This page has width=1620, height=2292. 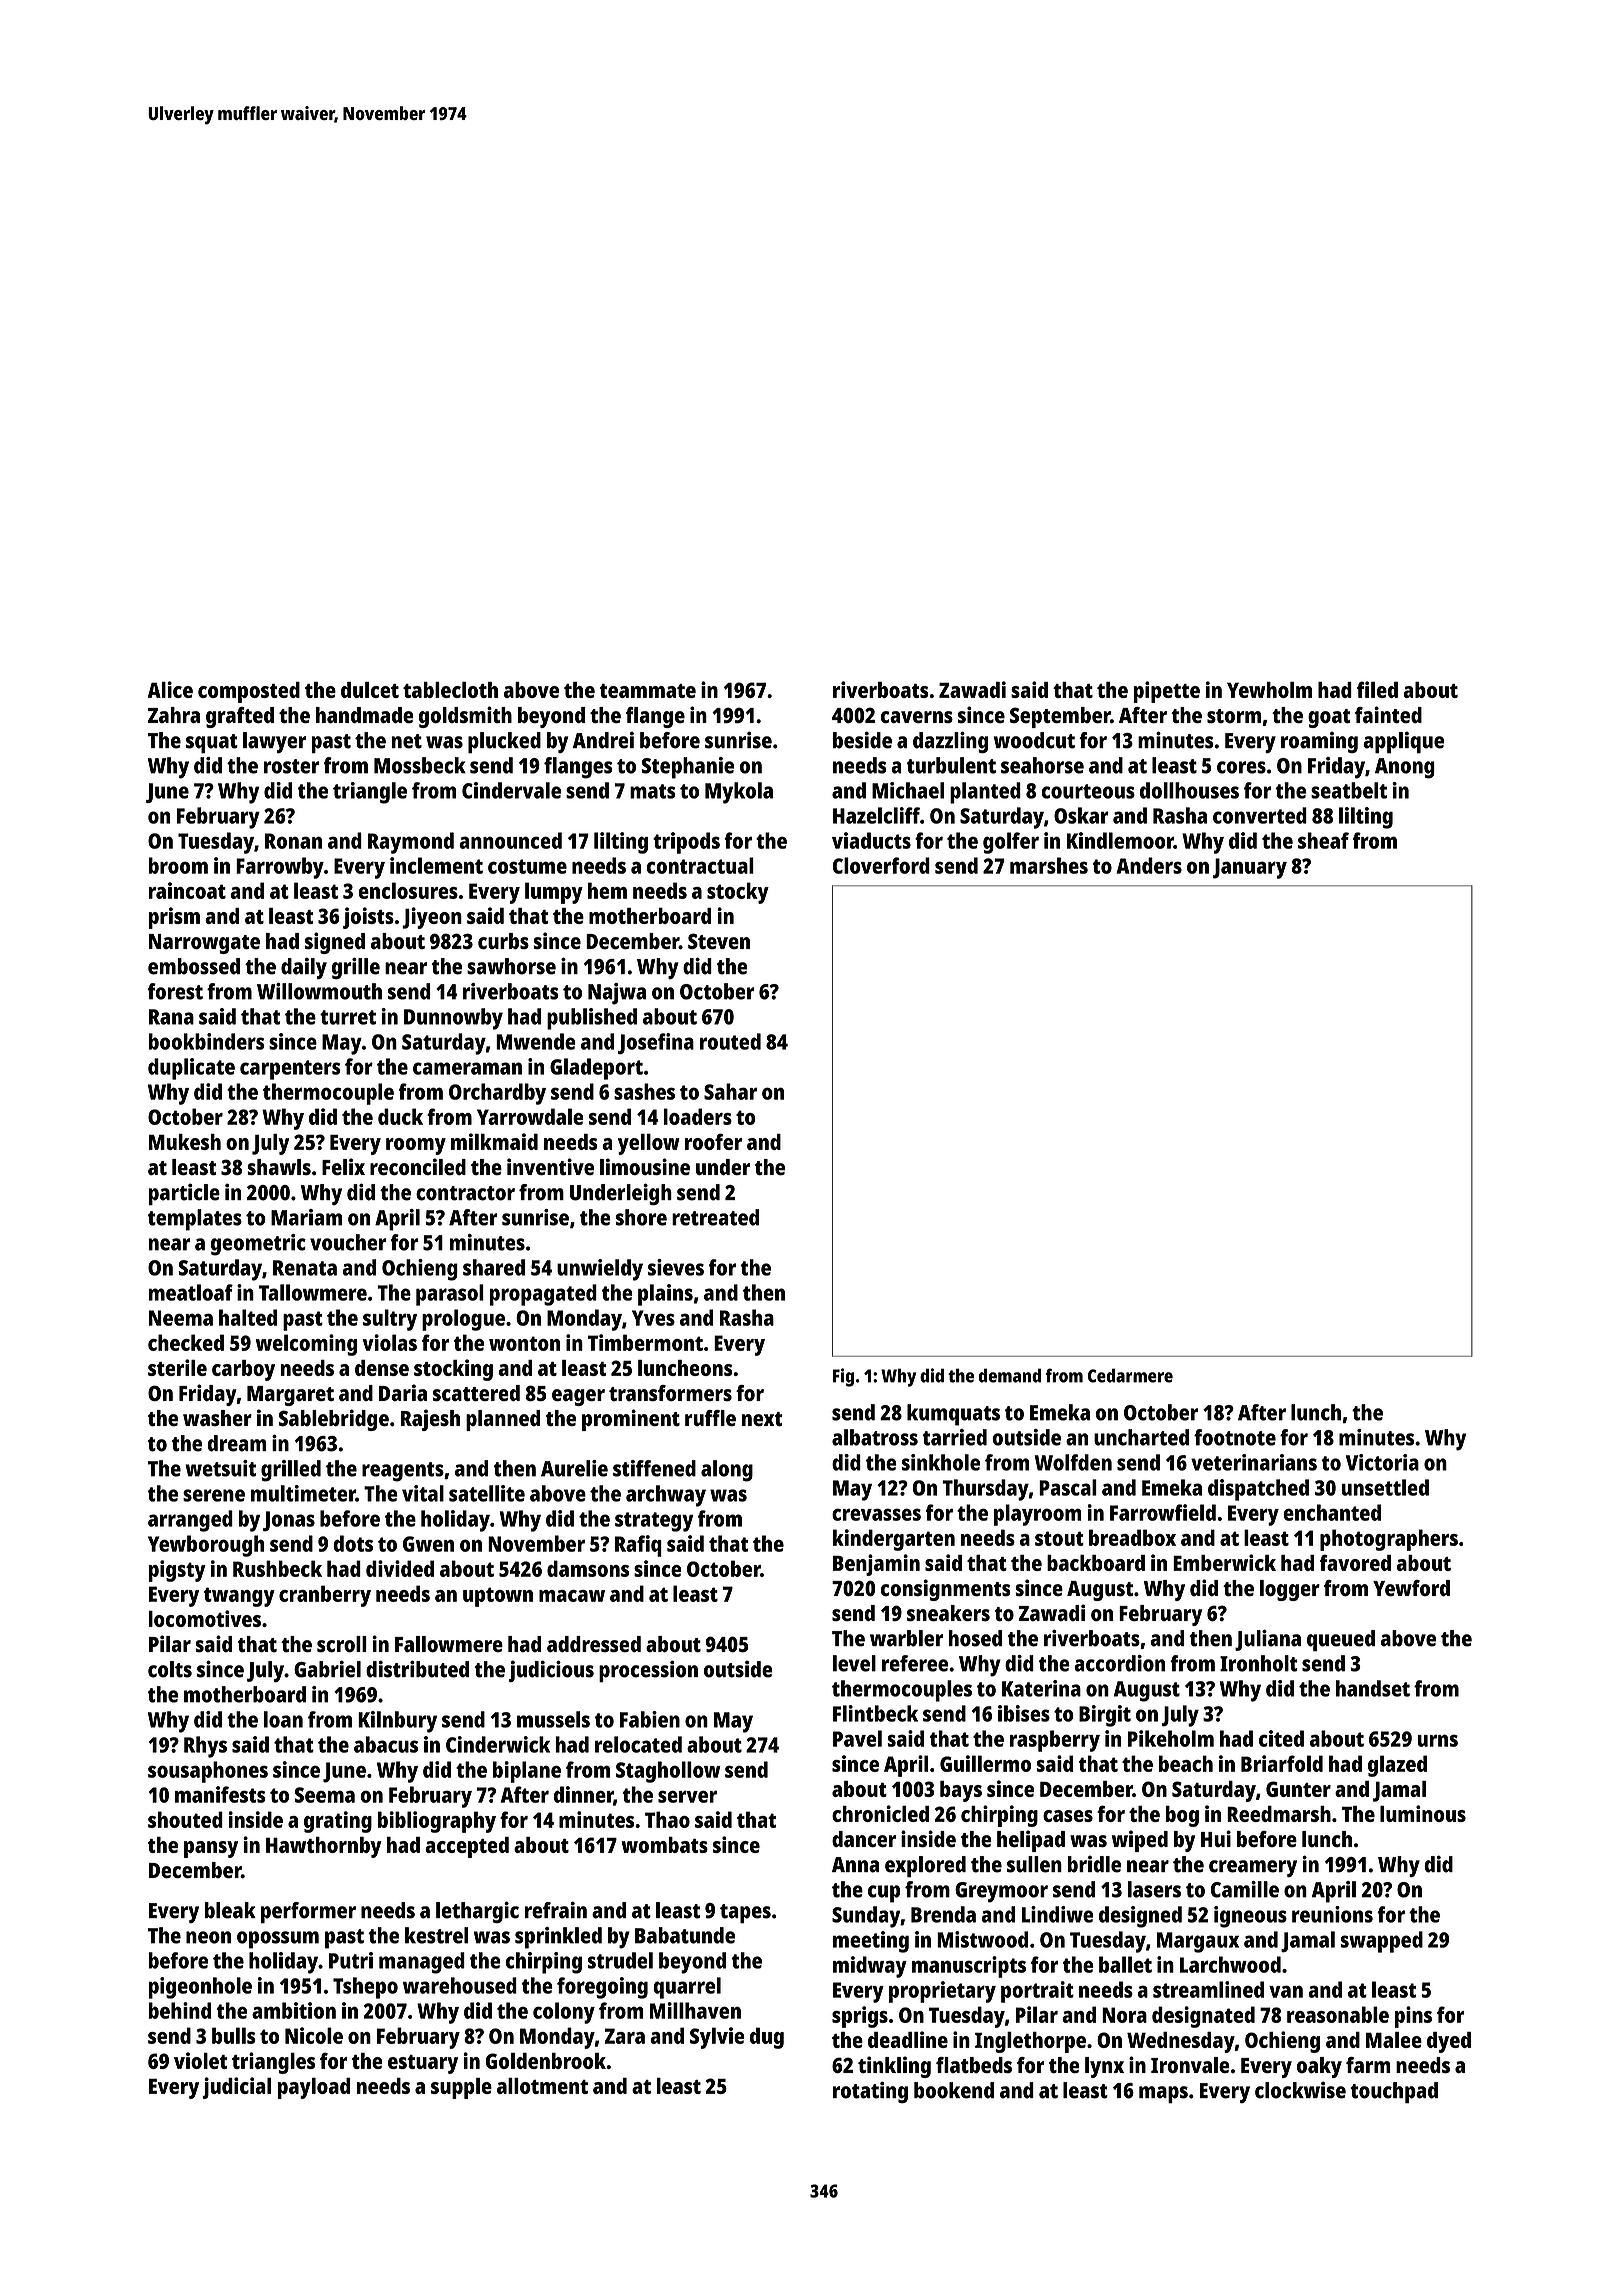 What do you see at coordinates (745, 1913) in the page?
I see `tapes` at bounding box center [745, 1913].
